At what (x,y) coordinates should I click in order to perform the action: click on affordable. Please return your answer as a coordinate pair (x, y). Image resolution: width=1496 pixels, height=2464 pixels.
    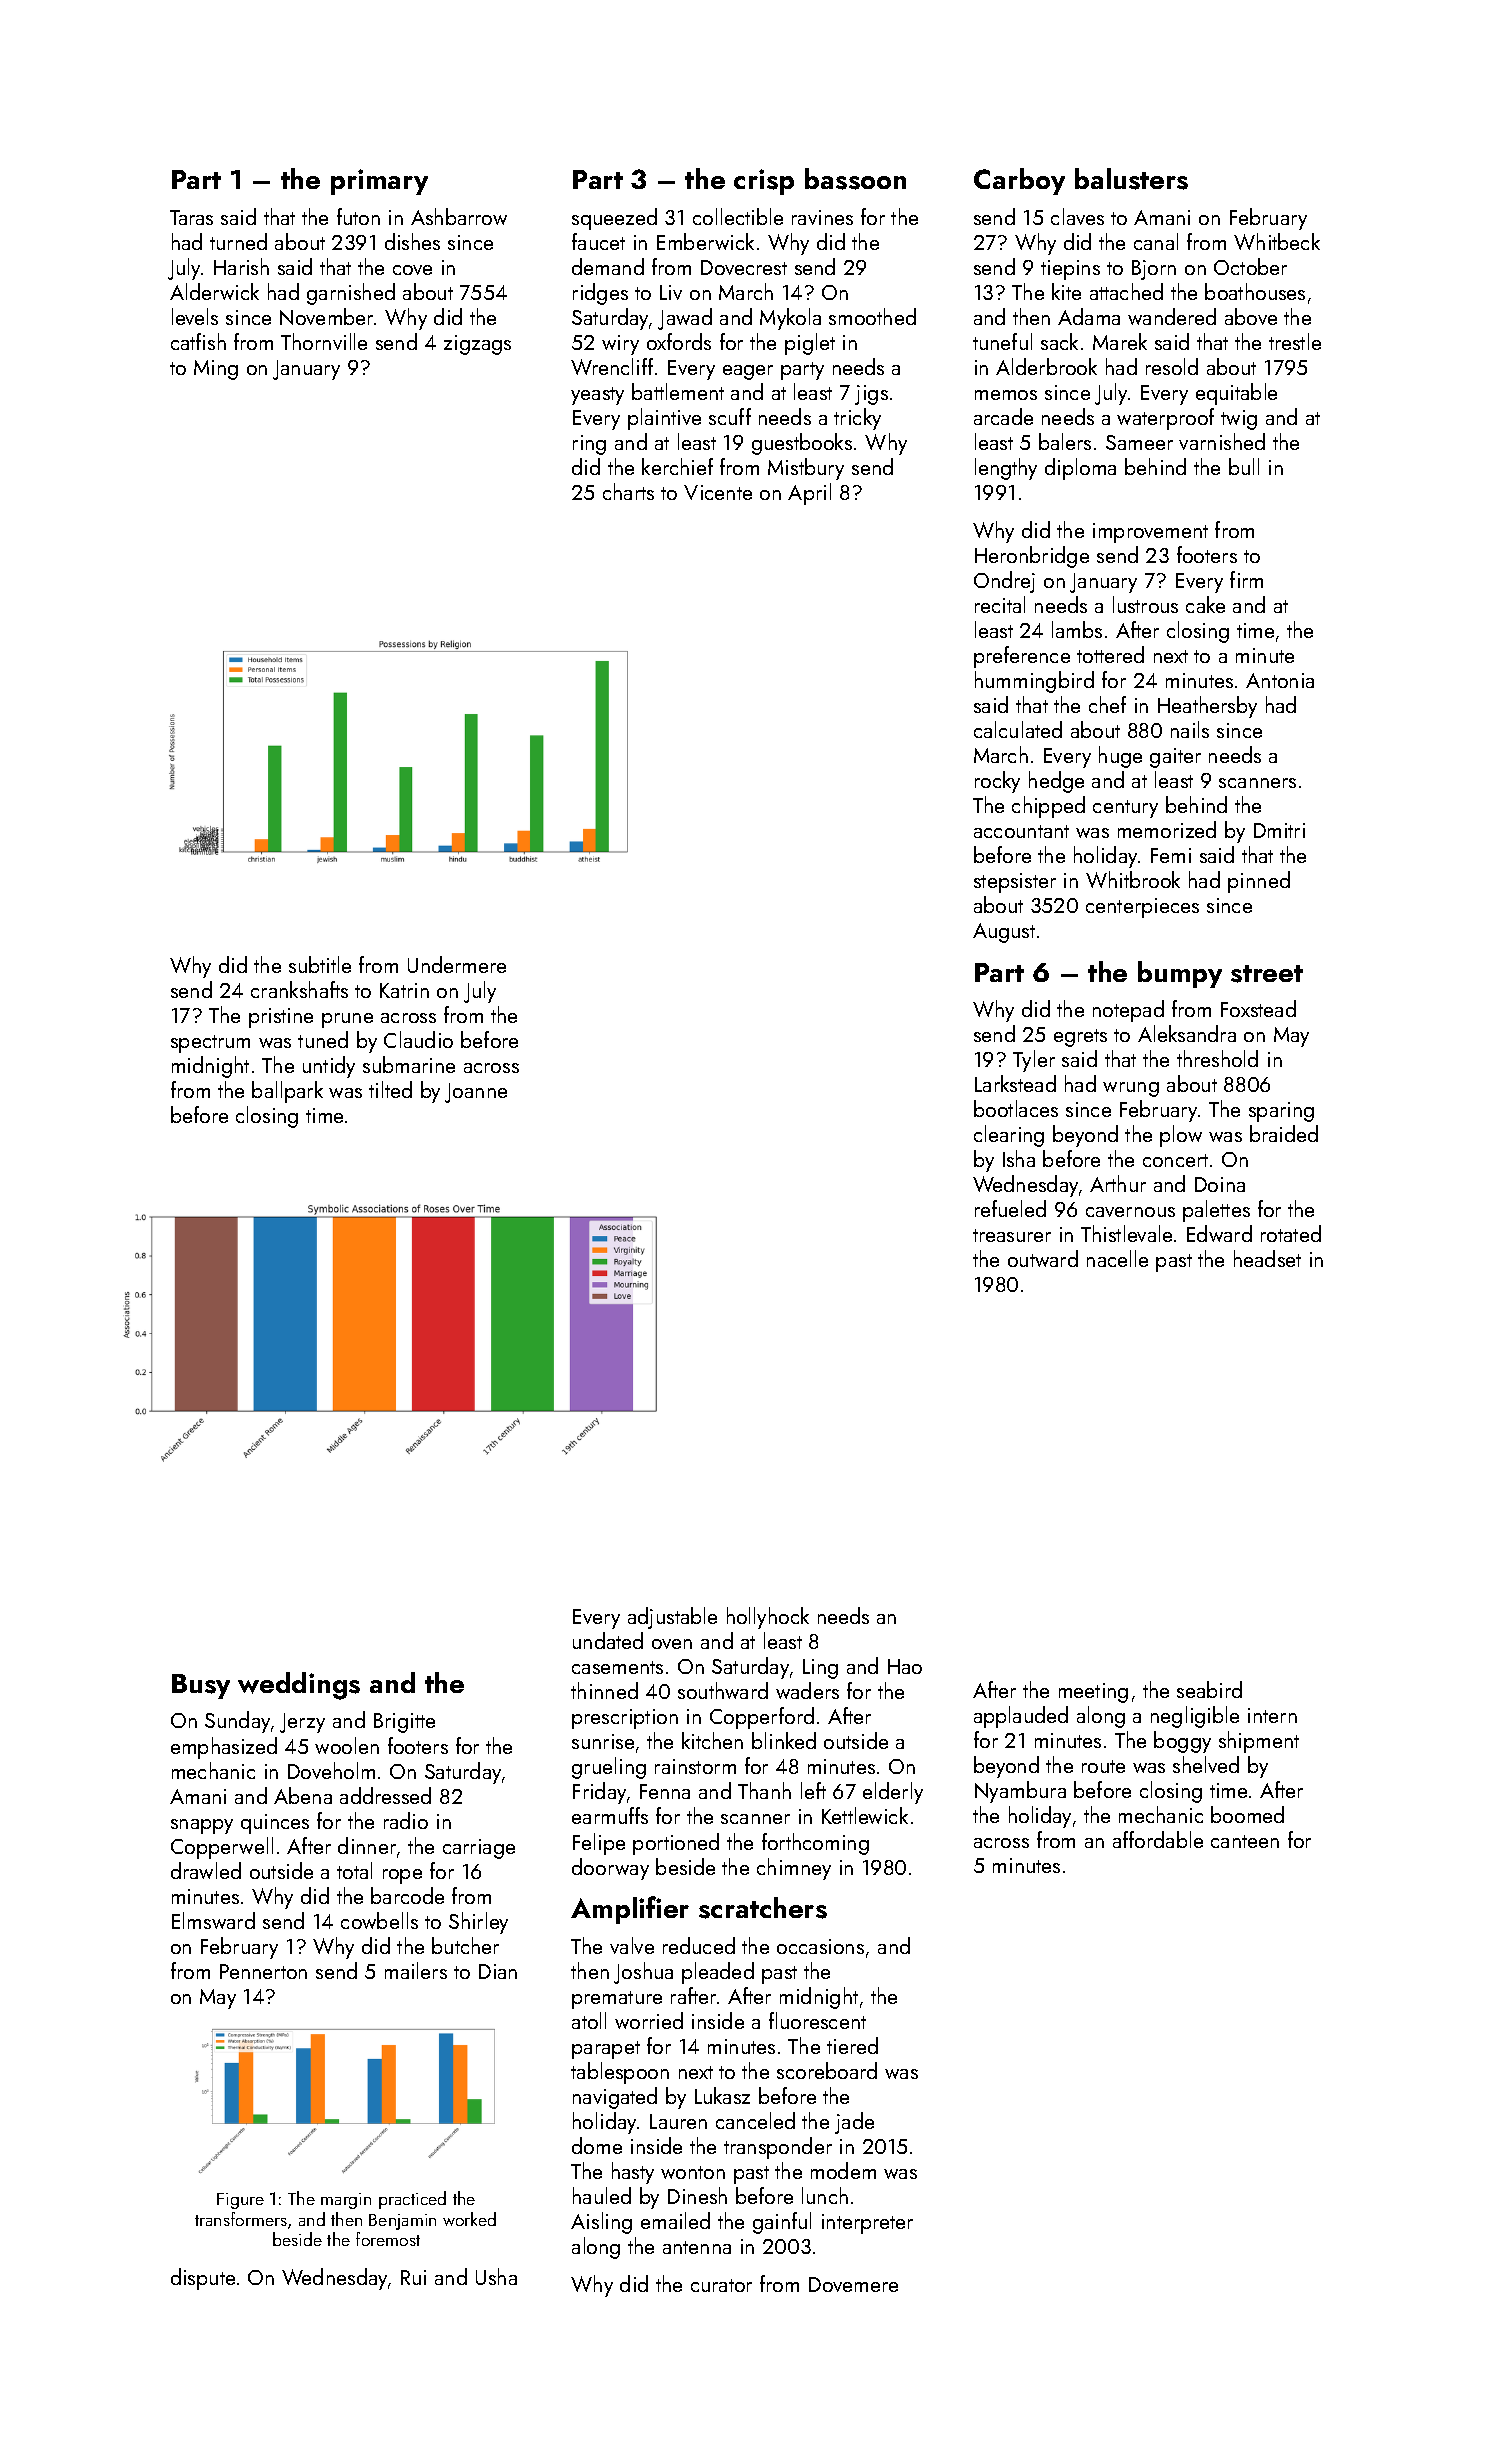
    Looking at the image, I should click on (1158, 1839).
